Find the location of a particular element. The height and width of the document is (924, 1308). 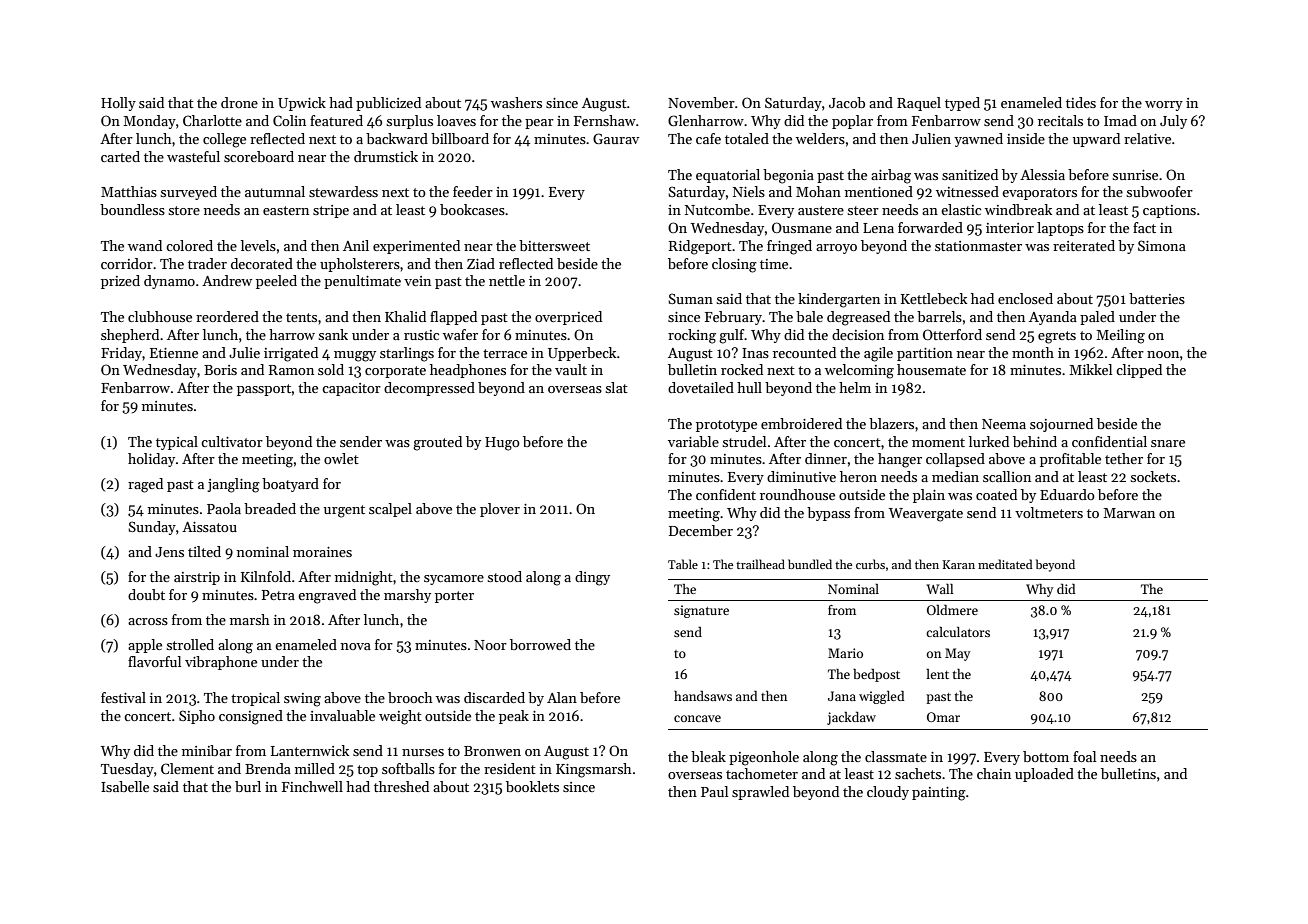

airstrip is located at coordinates (197, 578).
